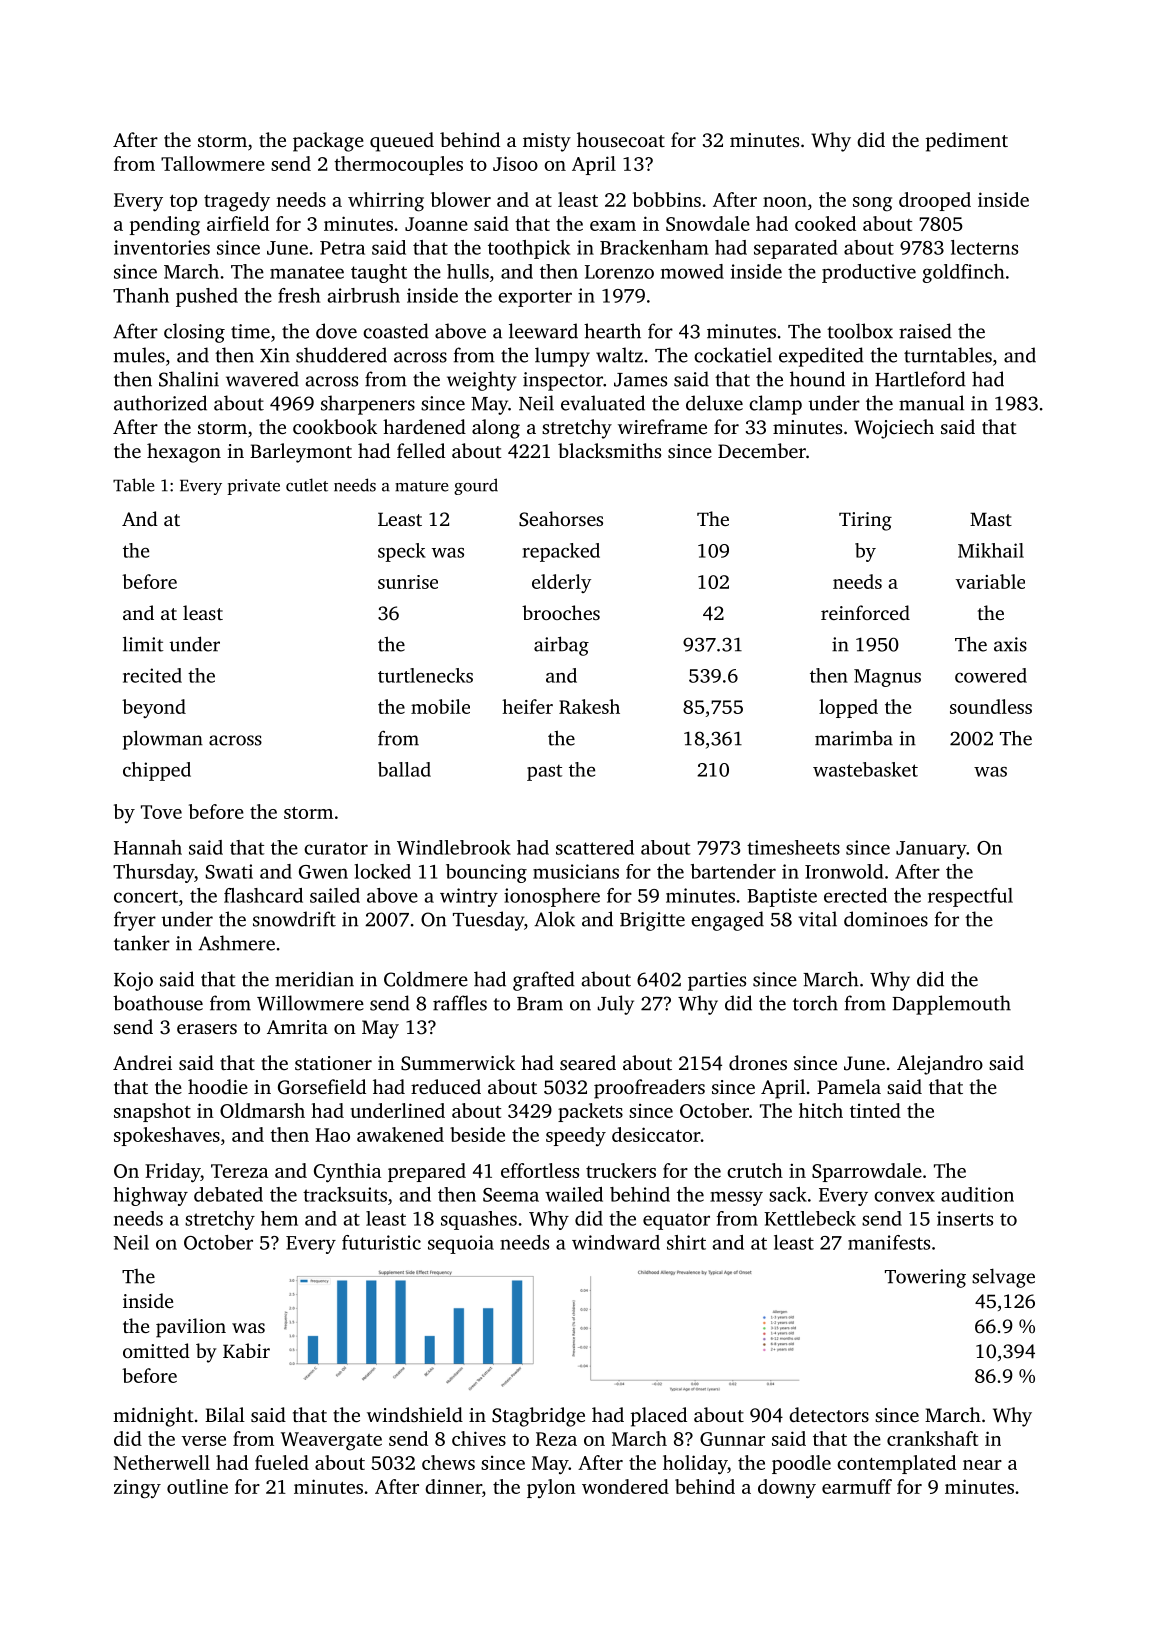 The image size is (1158, 1638). Describe the element at coordinates (137, 1489) in the image. I see `zingy` at that location.
